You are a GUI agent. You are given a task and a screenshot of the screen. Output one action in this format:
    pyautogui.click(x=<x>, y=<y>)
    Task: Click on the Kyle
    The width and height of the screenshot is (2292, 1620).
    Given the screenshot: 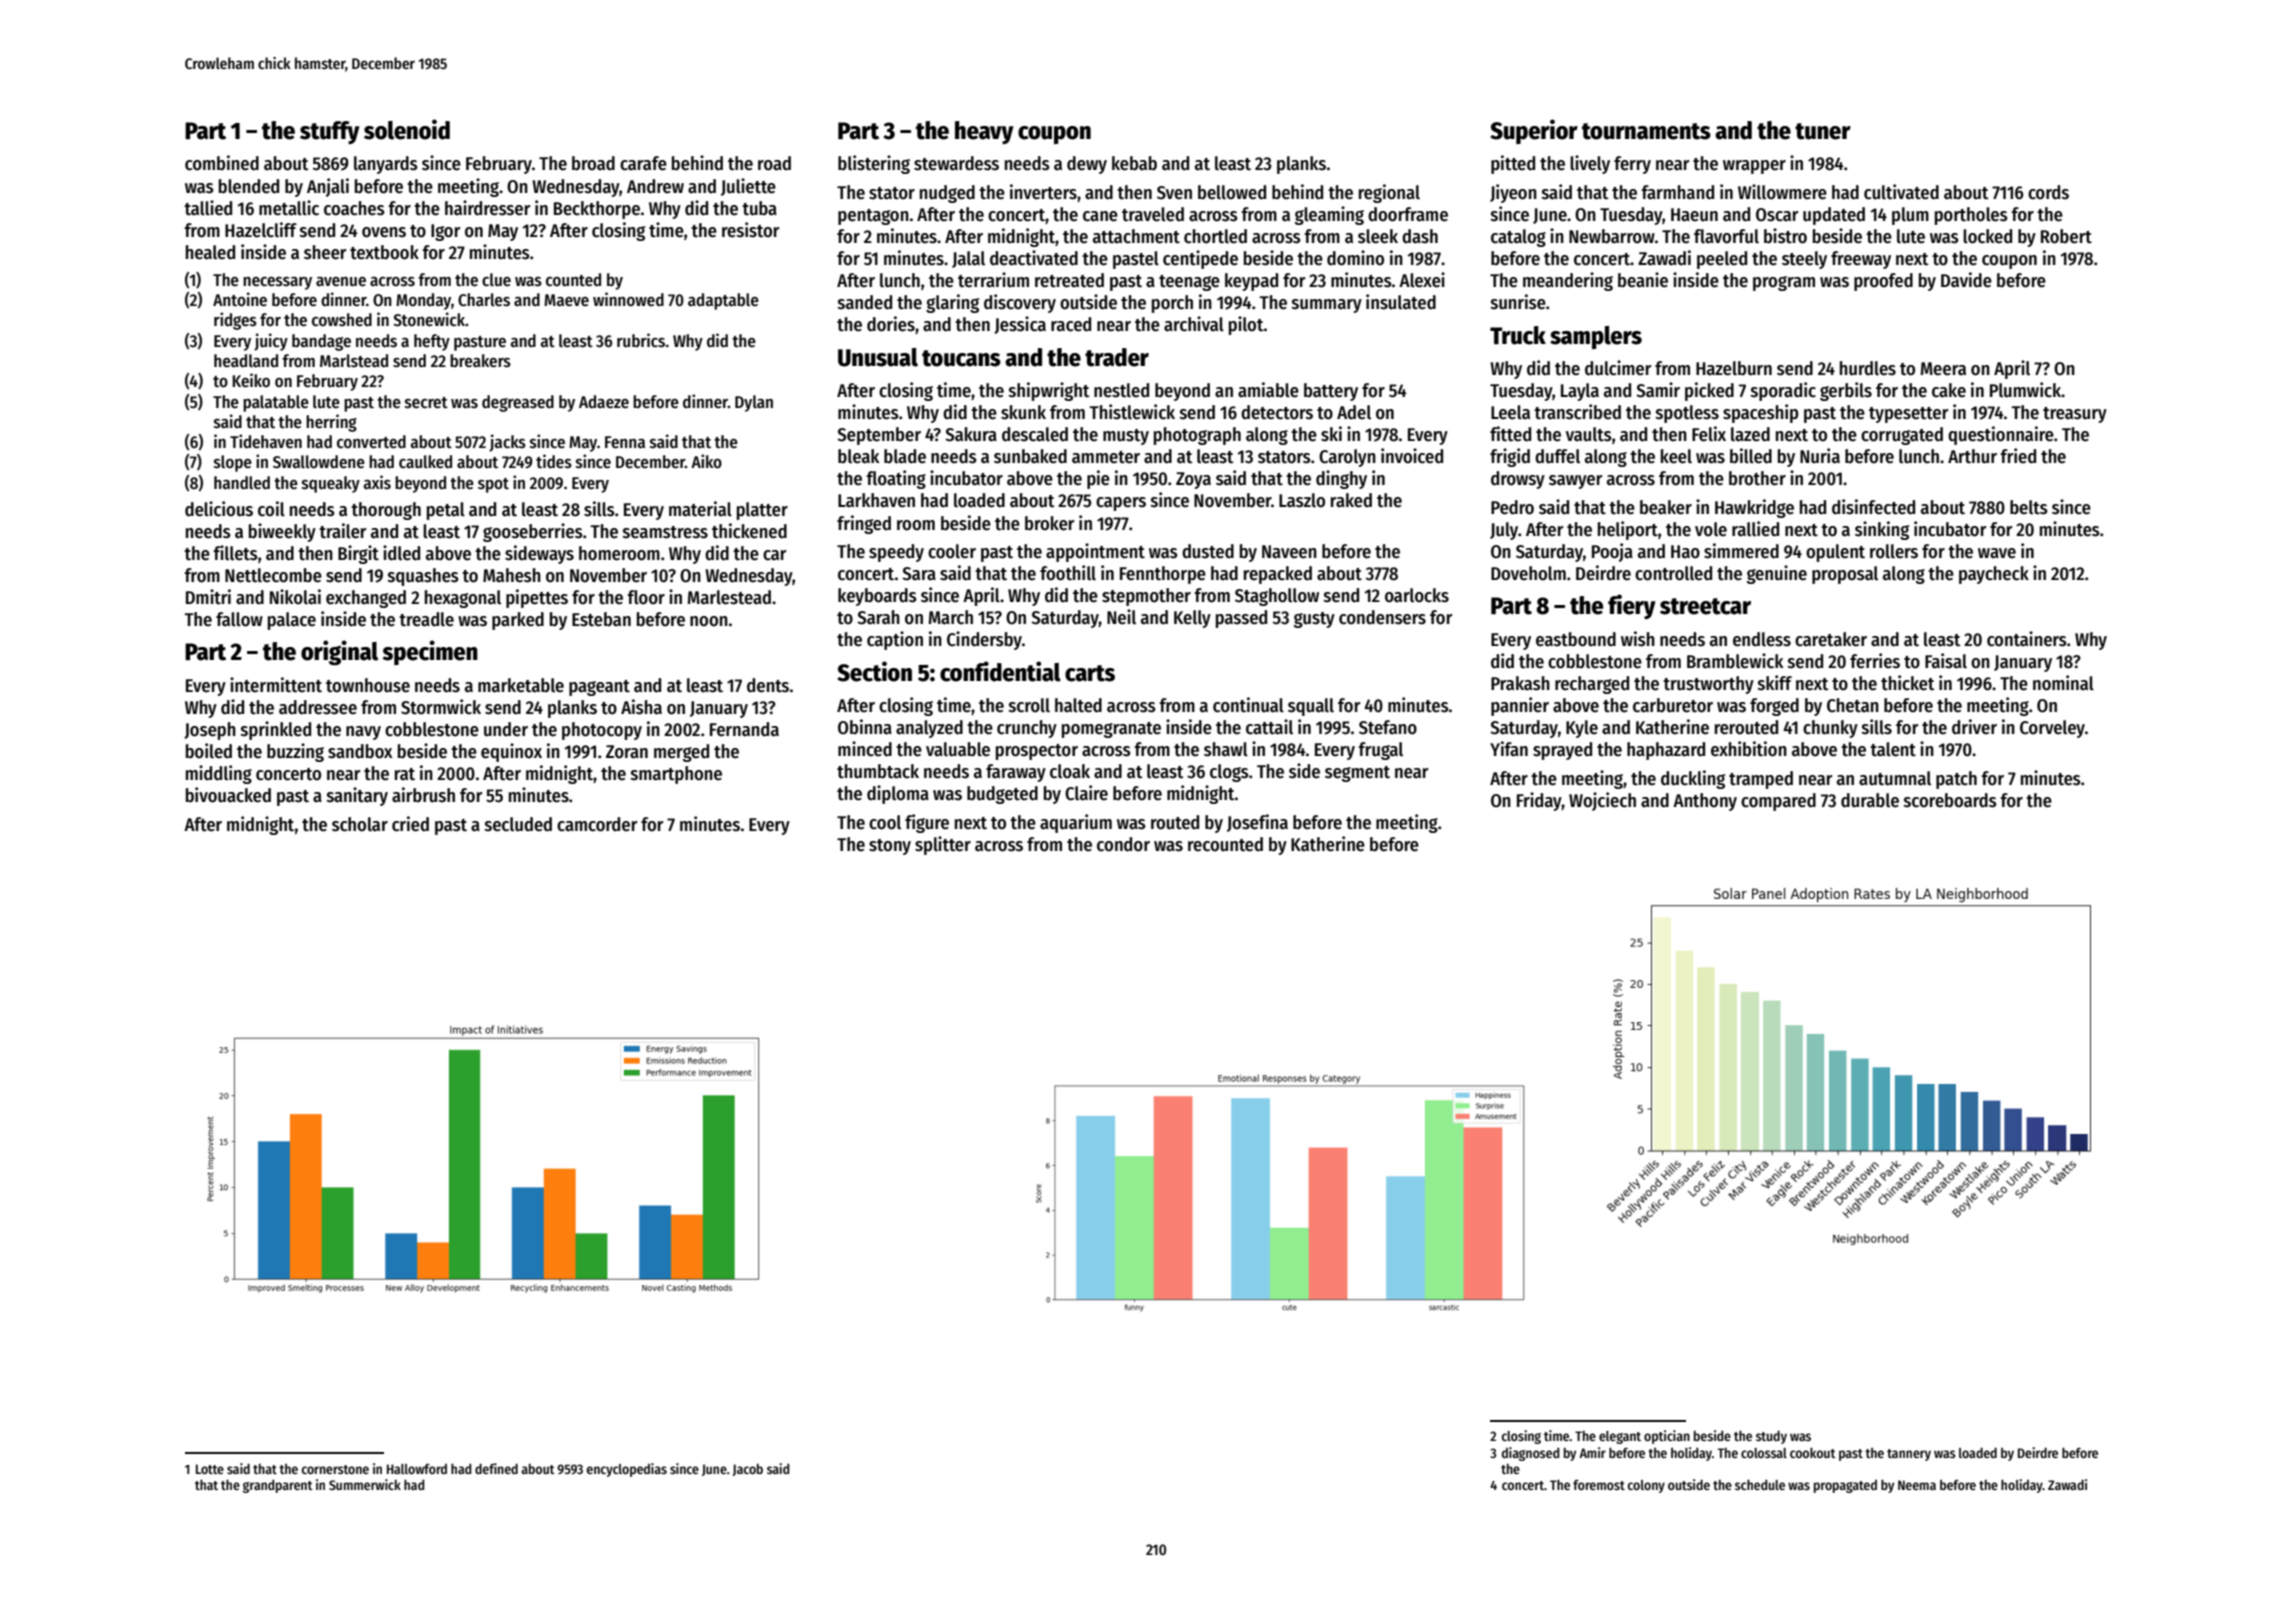 What is the action you would take?
    pyautogui.click(x=1582, y=729)
